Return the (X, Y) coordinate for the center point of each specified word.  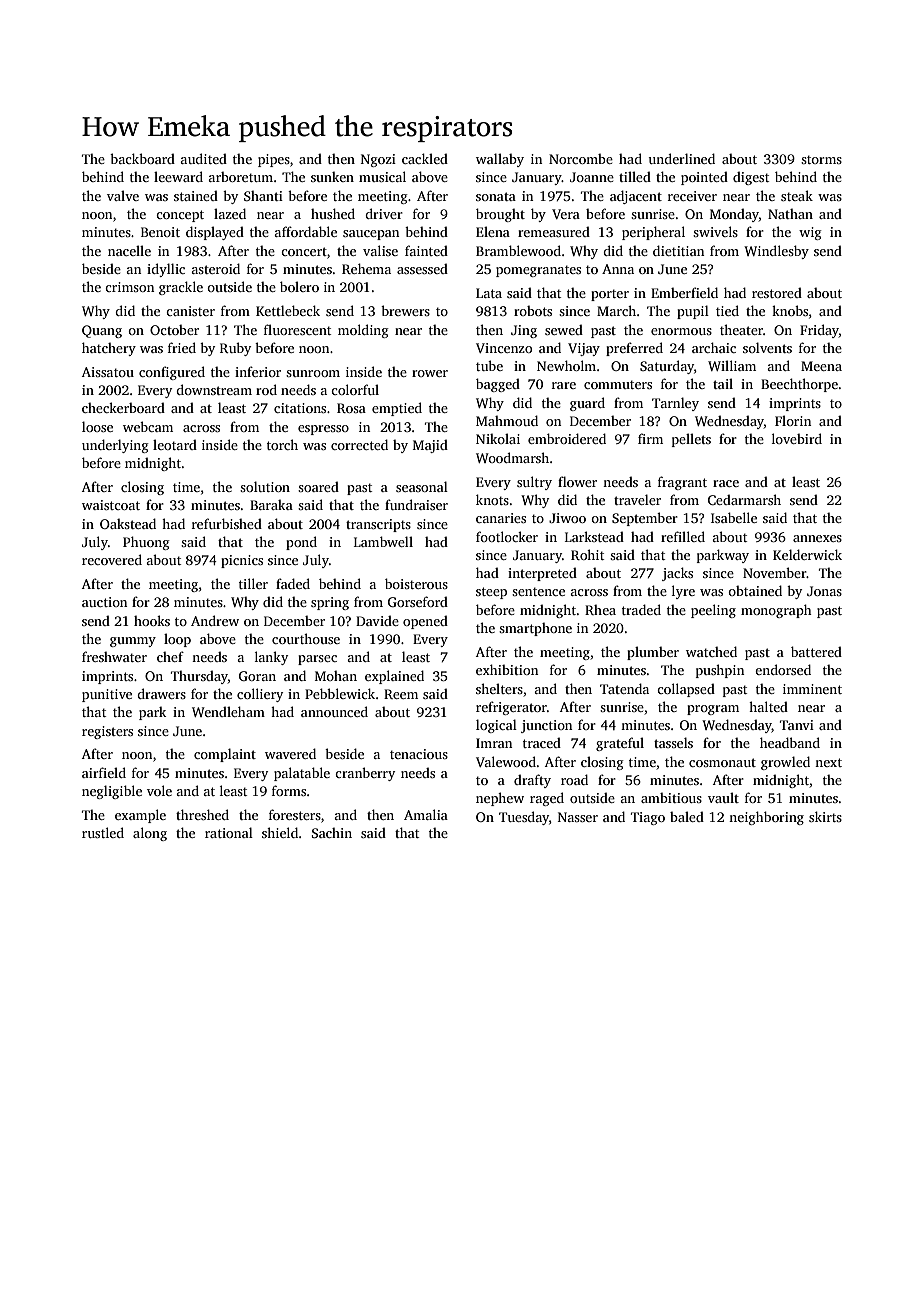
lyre (683, 592)
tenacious (419, 754)
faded (293, 583)
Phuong (146, 543)
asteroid (215, 268)
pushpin (720, 671)
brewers (405, 310)
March (616, 310)
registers (107, 732)
